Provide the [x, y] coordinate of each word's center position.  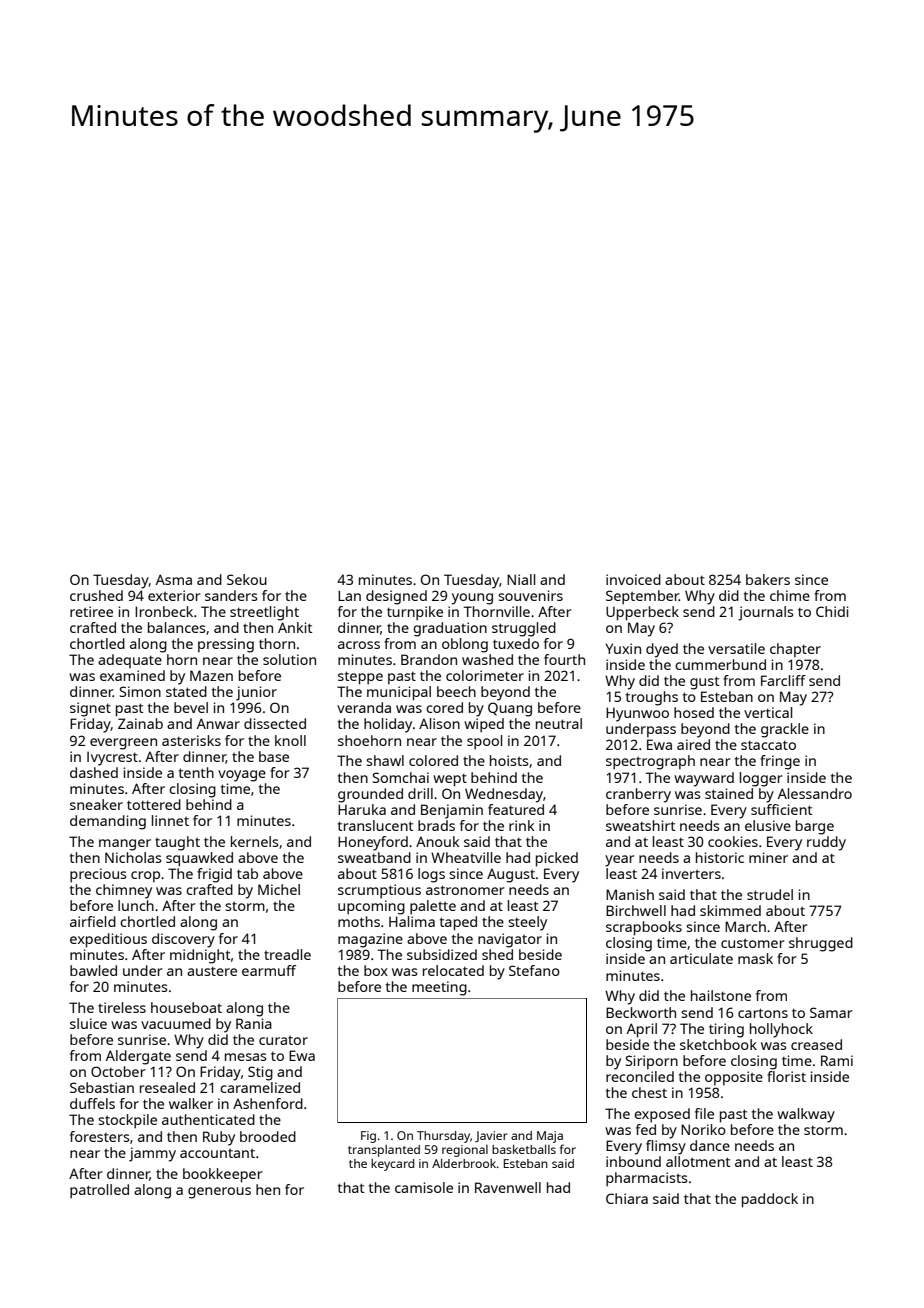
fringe [780, 762]
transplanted [384, 1151]
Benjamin [452, 811]
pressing [226, 645]
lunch [136, 905]
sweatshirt [640, 825]
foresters [100, 1136]
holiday [388, 725]
